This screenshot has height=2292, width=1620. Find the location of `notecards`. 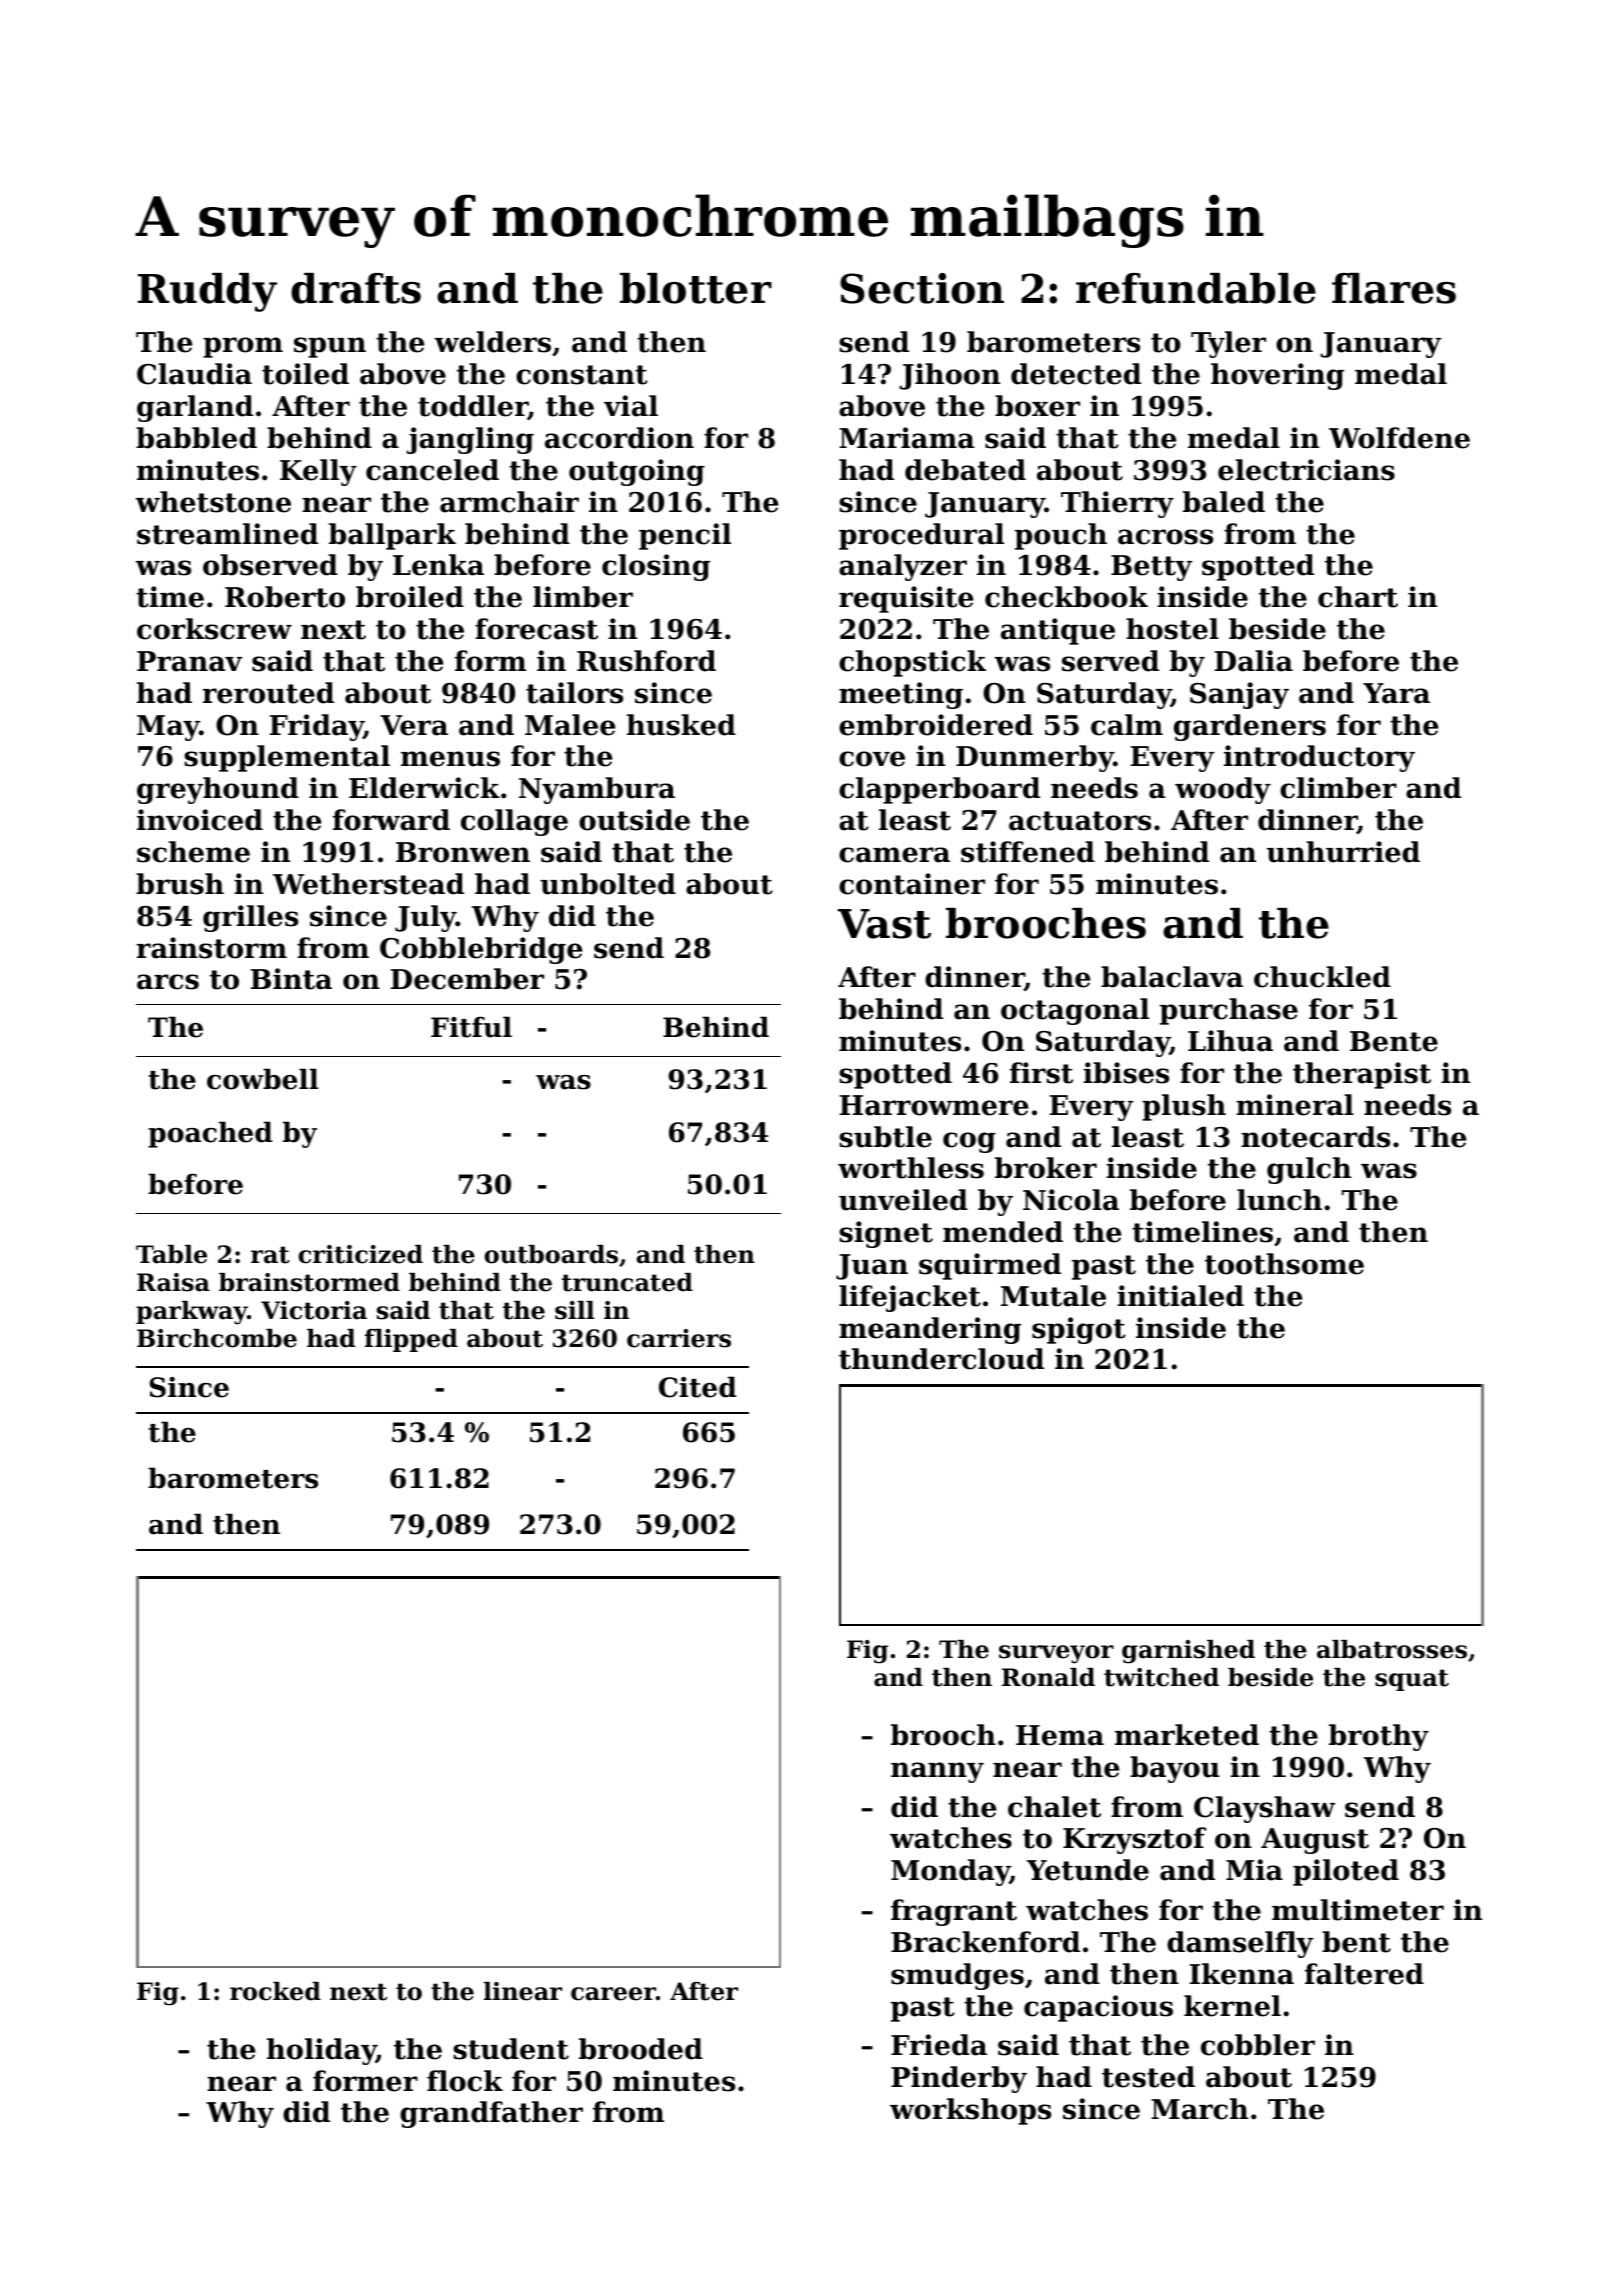

notecards is located at coordinates (1315, 1137).
